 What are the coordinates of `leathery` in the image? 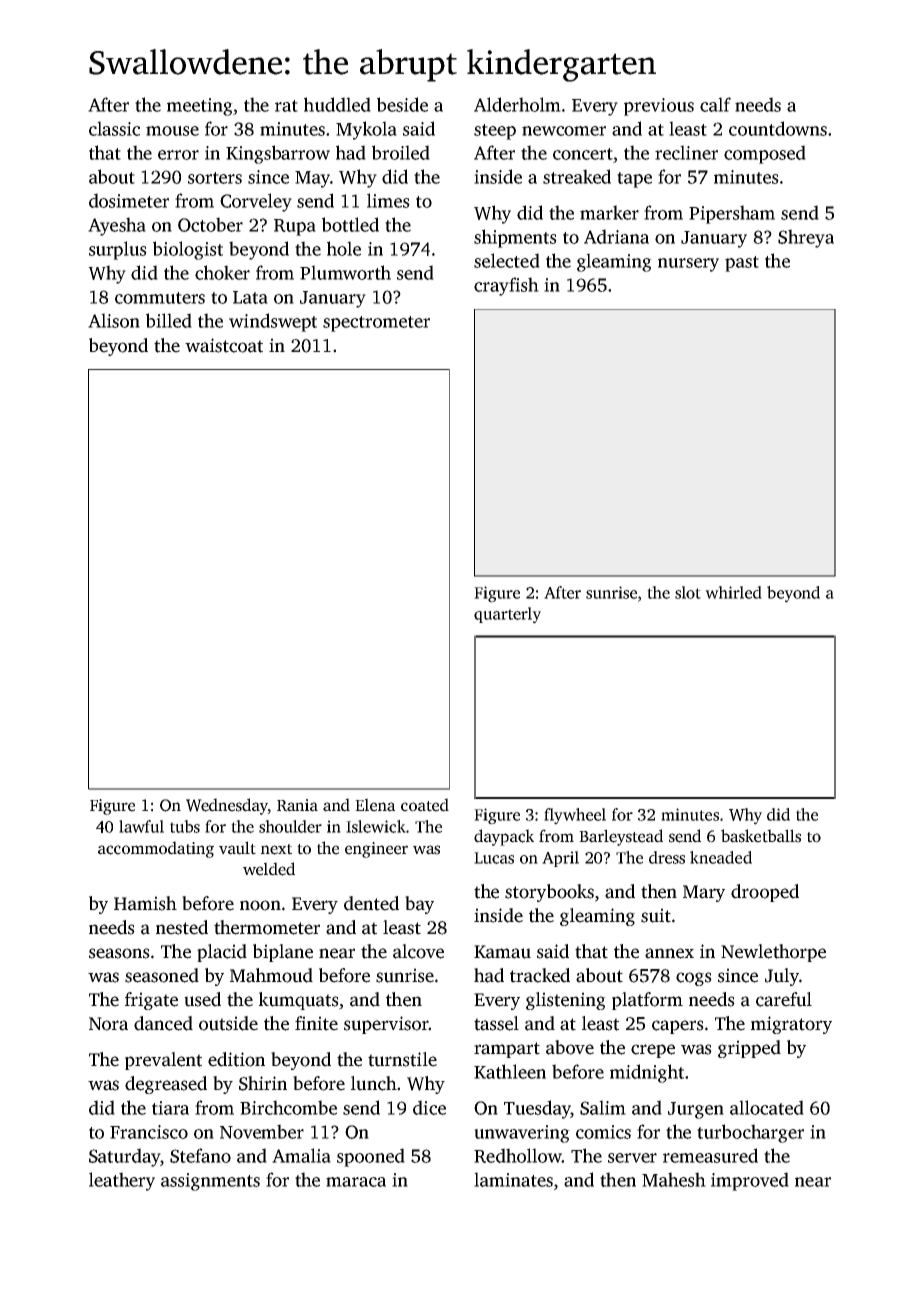 It's located at (122, 1181).
